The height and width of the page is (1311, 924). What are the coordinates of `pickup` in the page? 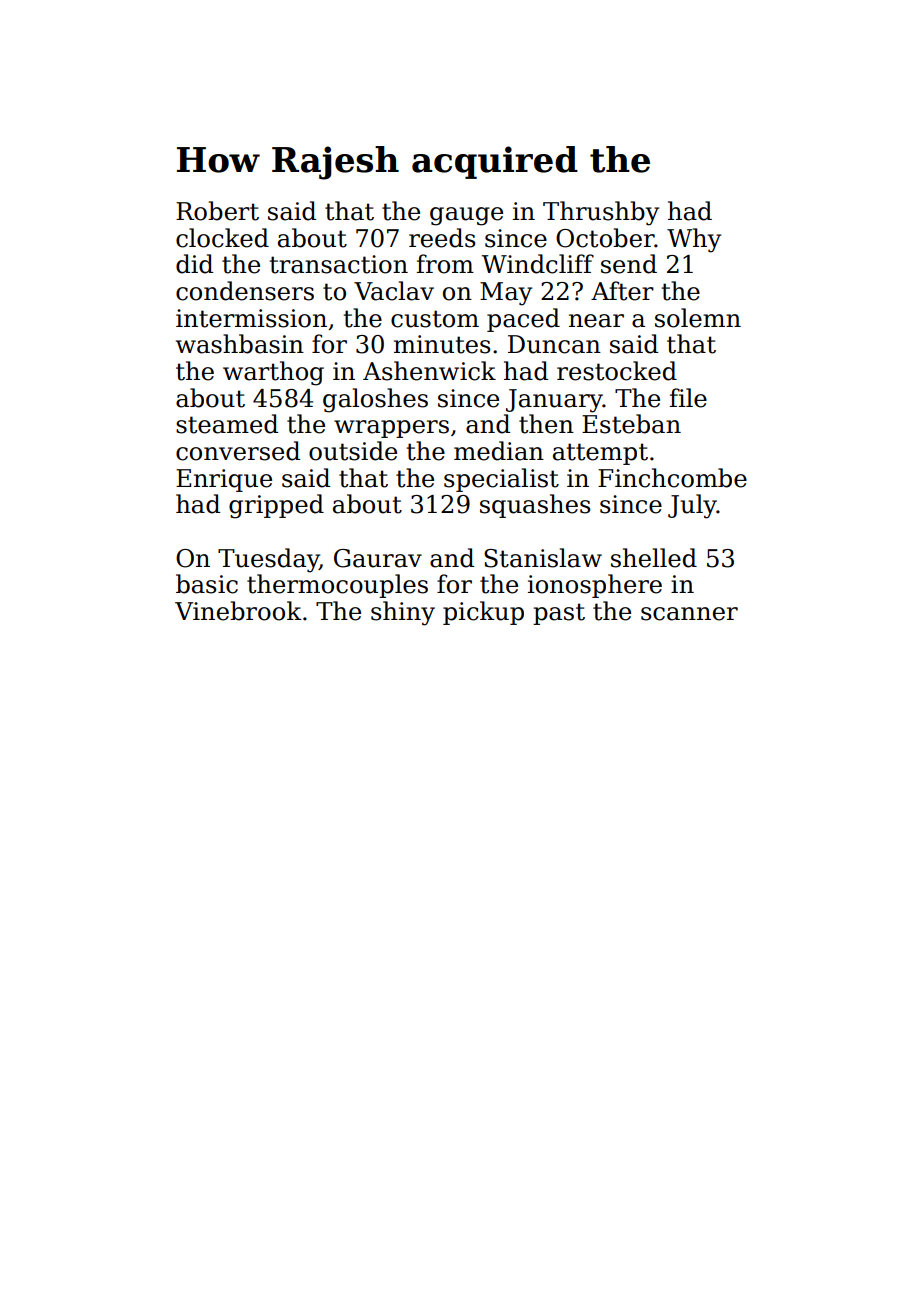 It's located at (483, 613).
